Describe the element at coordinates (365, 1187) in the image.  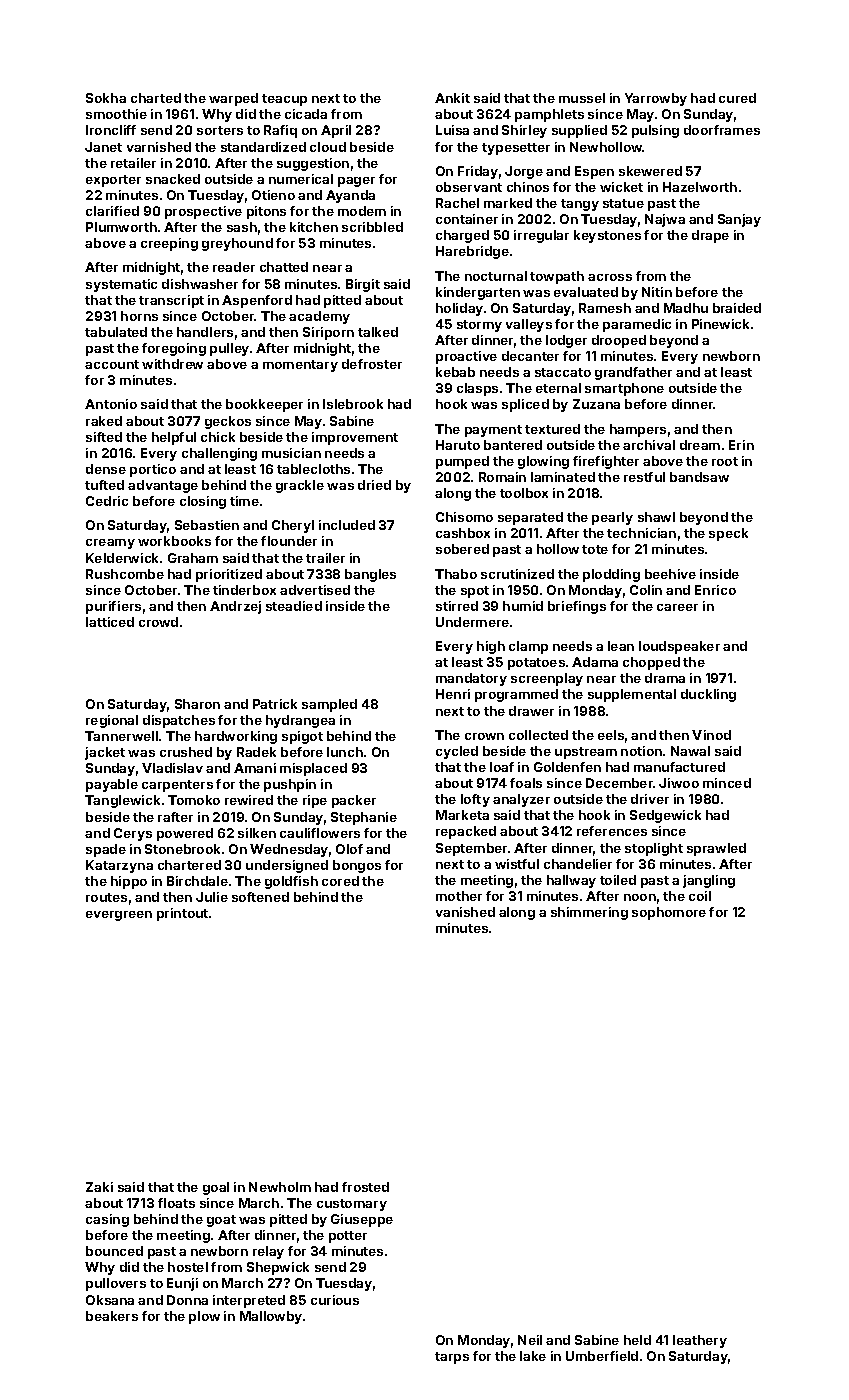
I see `frosted` at that location.
